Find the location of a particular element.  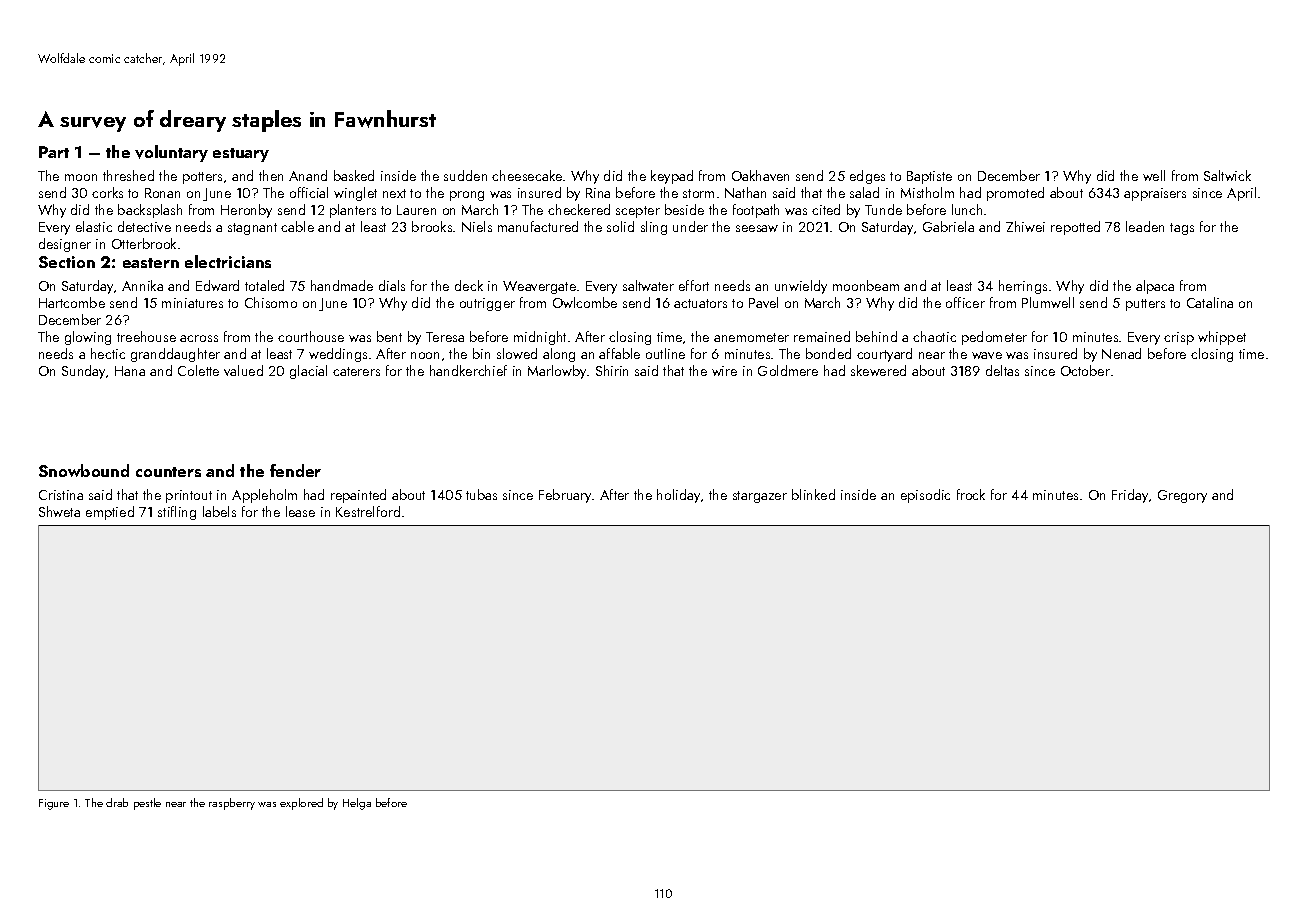

Chisomo is located at coordinates (271, 302).
